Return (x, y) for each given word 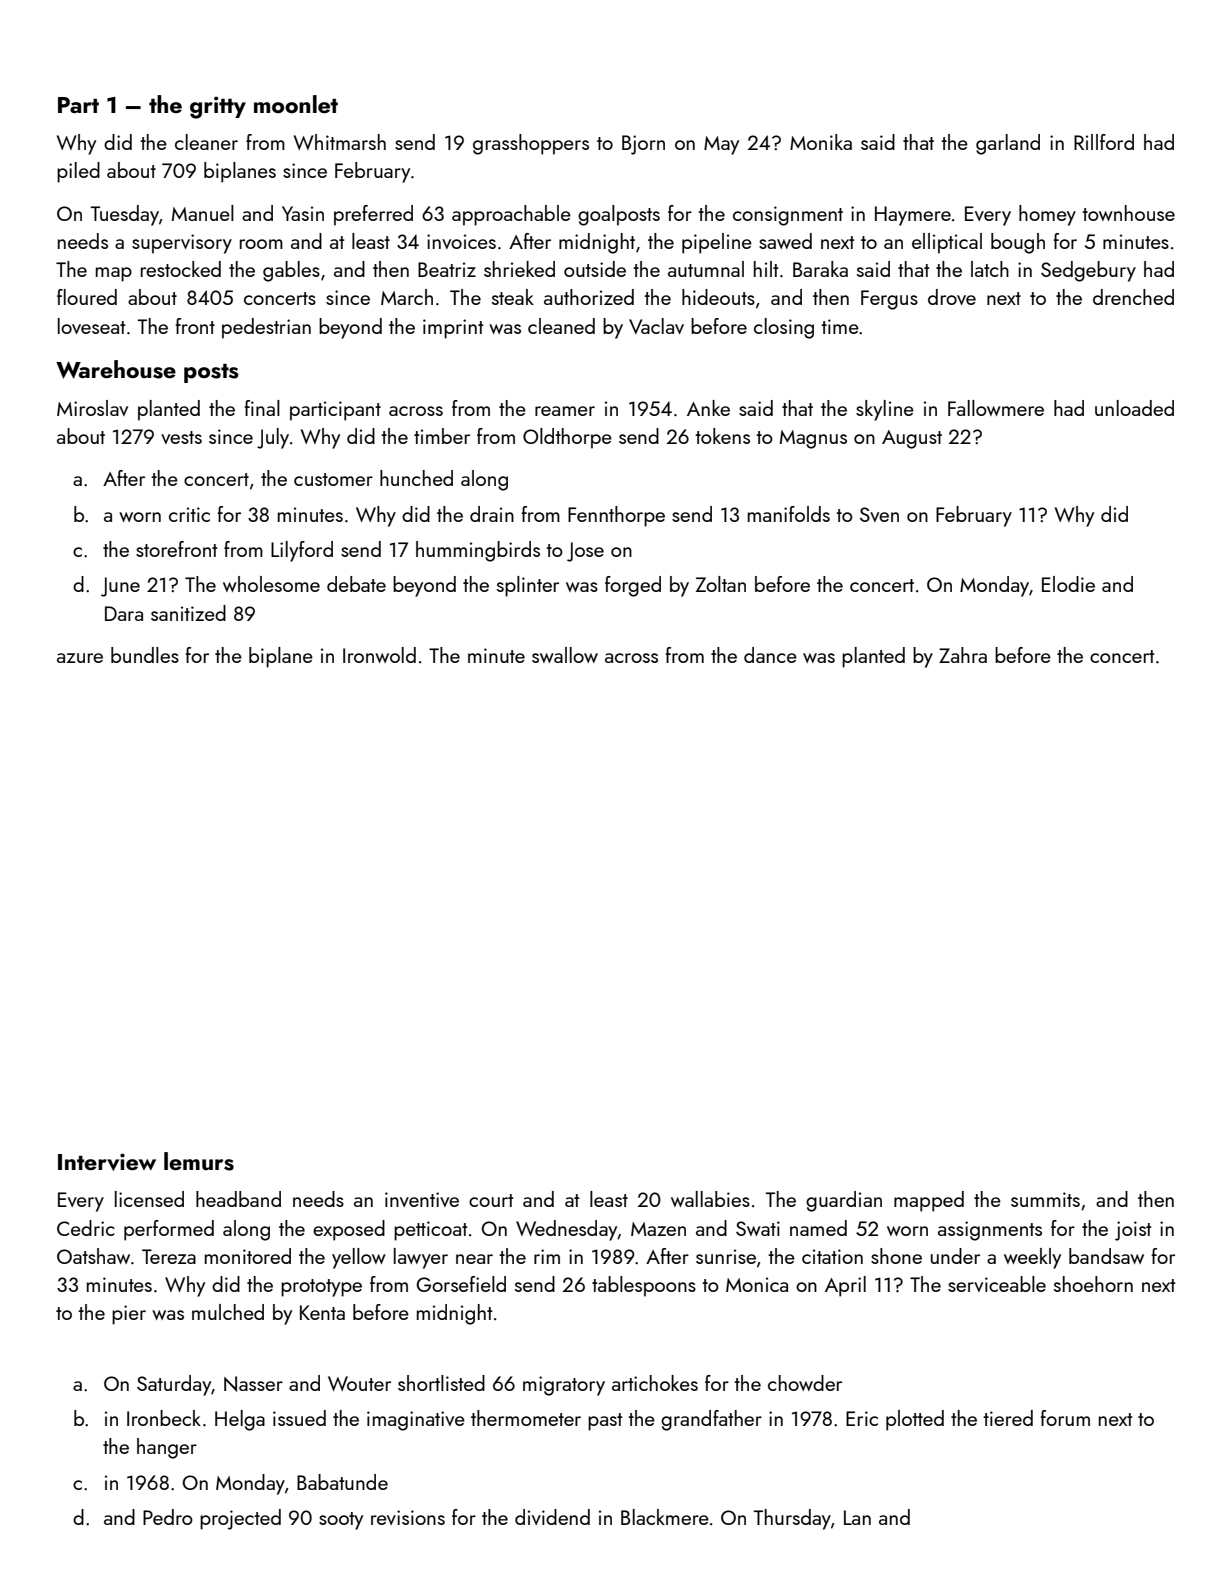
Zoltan (721, 584)
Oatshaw (93, 1256)
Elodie (1068, 584)
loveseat (92, 326)
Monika (821, 142)
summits (1045, 1199)
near (474, 1259)
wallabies (710, 1199)
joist (1133, 1231)
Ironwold (379, 655)
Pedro (168, 1517)
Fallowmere (996, 408)
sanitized (188, 613)
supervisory (182, 244)
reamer (565, 411)
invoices (461, 241)
